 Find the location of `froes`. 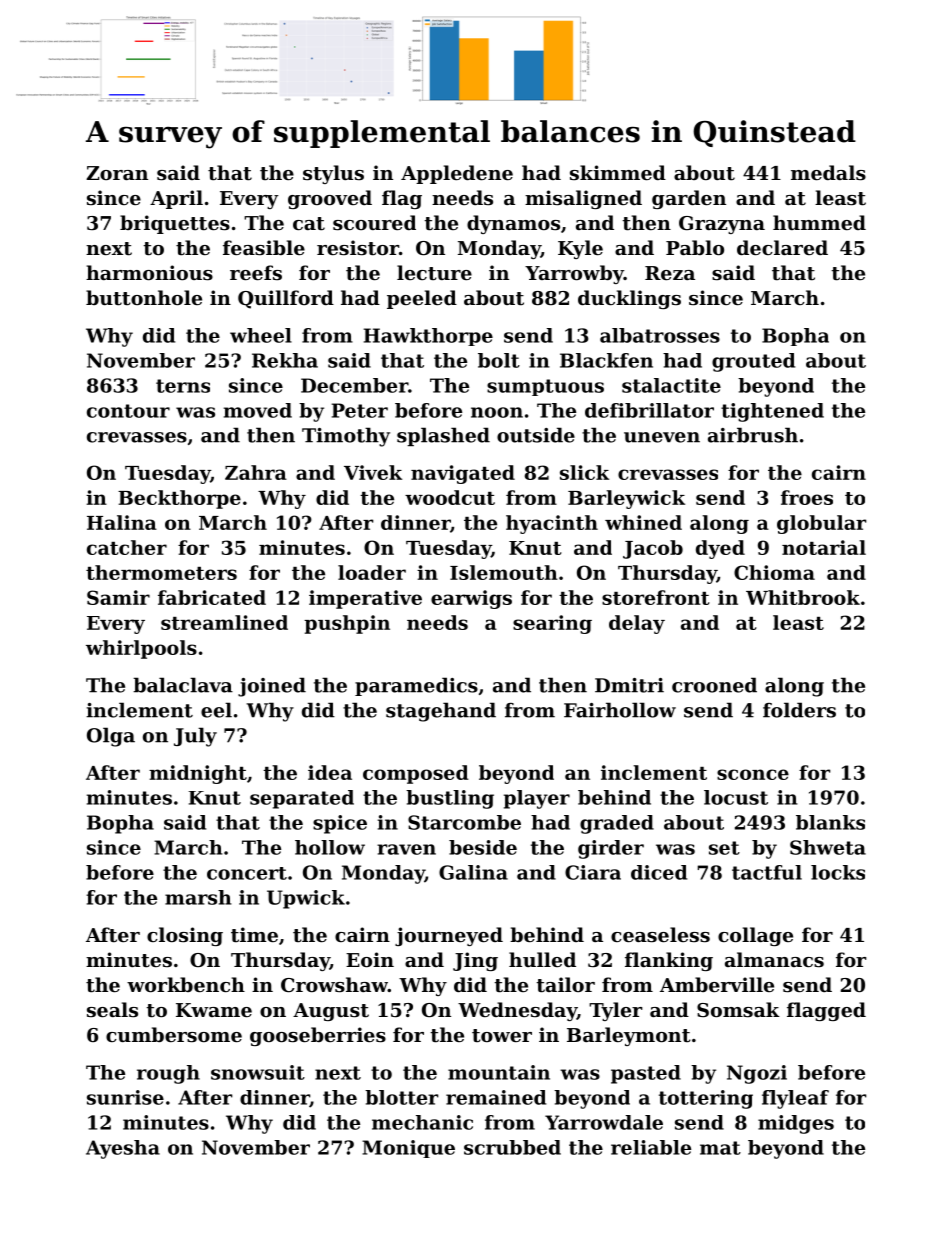

froes is located at coordinates (807, 497).
